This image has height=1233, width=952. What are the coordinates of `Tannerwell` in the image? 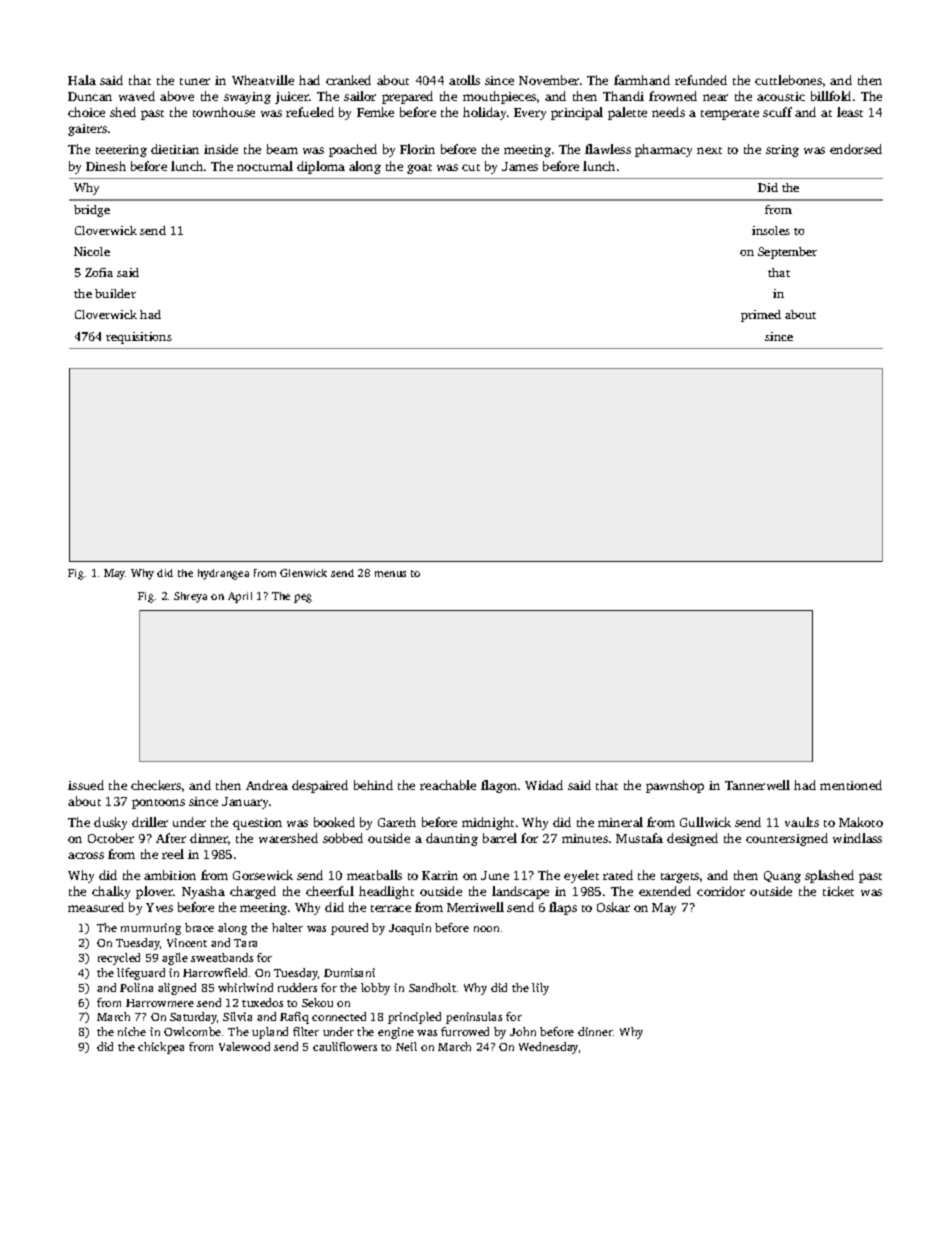 It's located at (757, 785).
